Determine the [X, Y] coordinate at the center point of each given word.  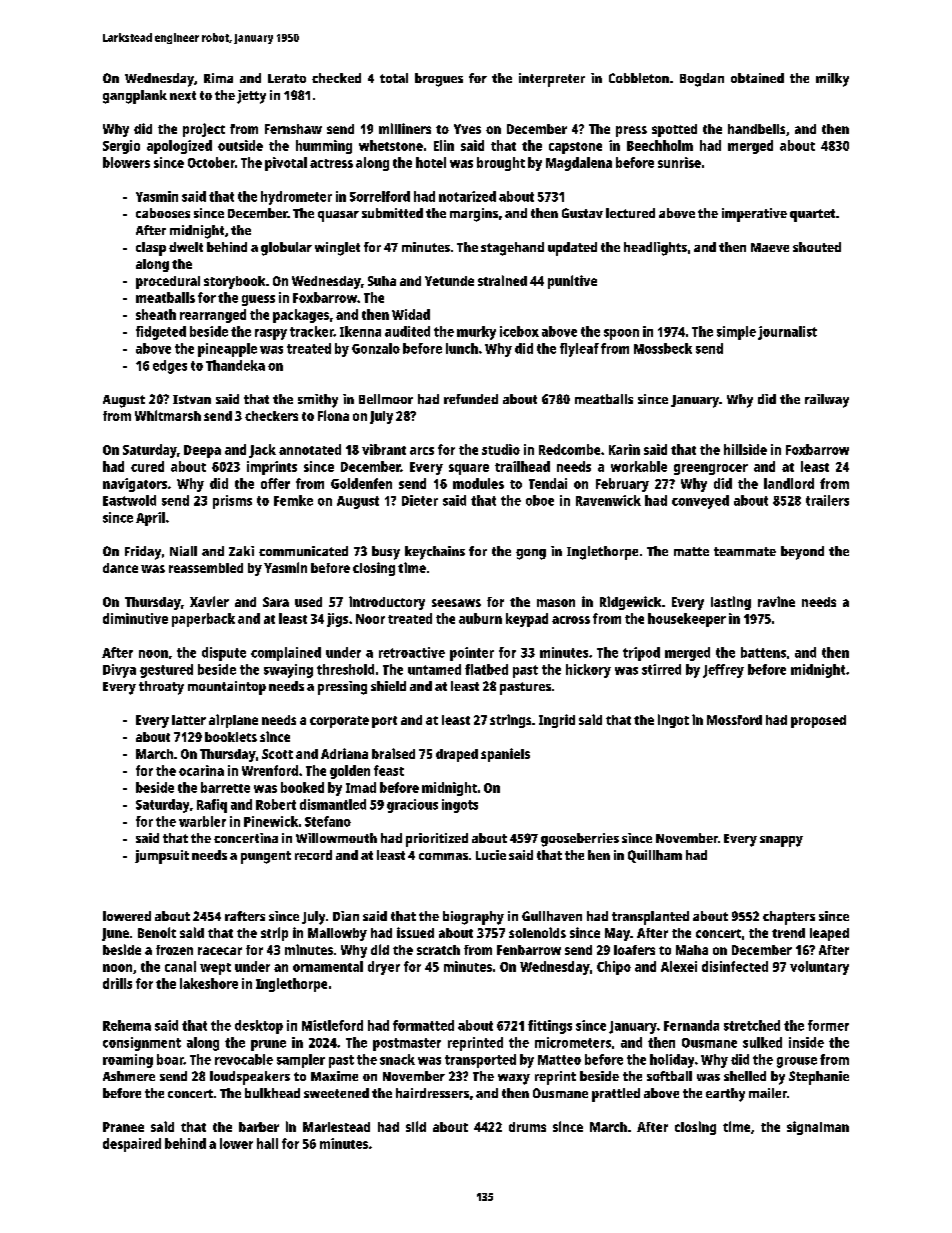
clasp [151, 249]
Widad [411, 314]
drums [527, 1127]
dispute [224, 654]
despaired [132, 1145]
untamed [434, 669]
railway [827, 401]
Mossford [734, 720]
